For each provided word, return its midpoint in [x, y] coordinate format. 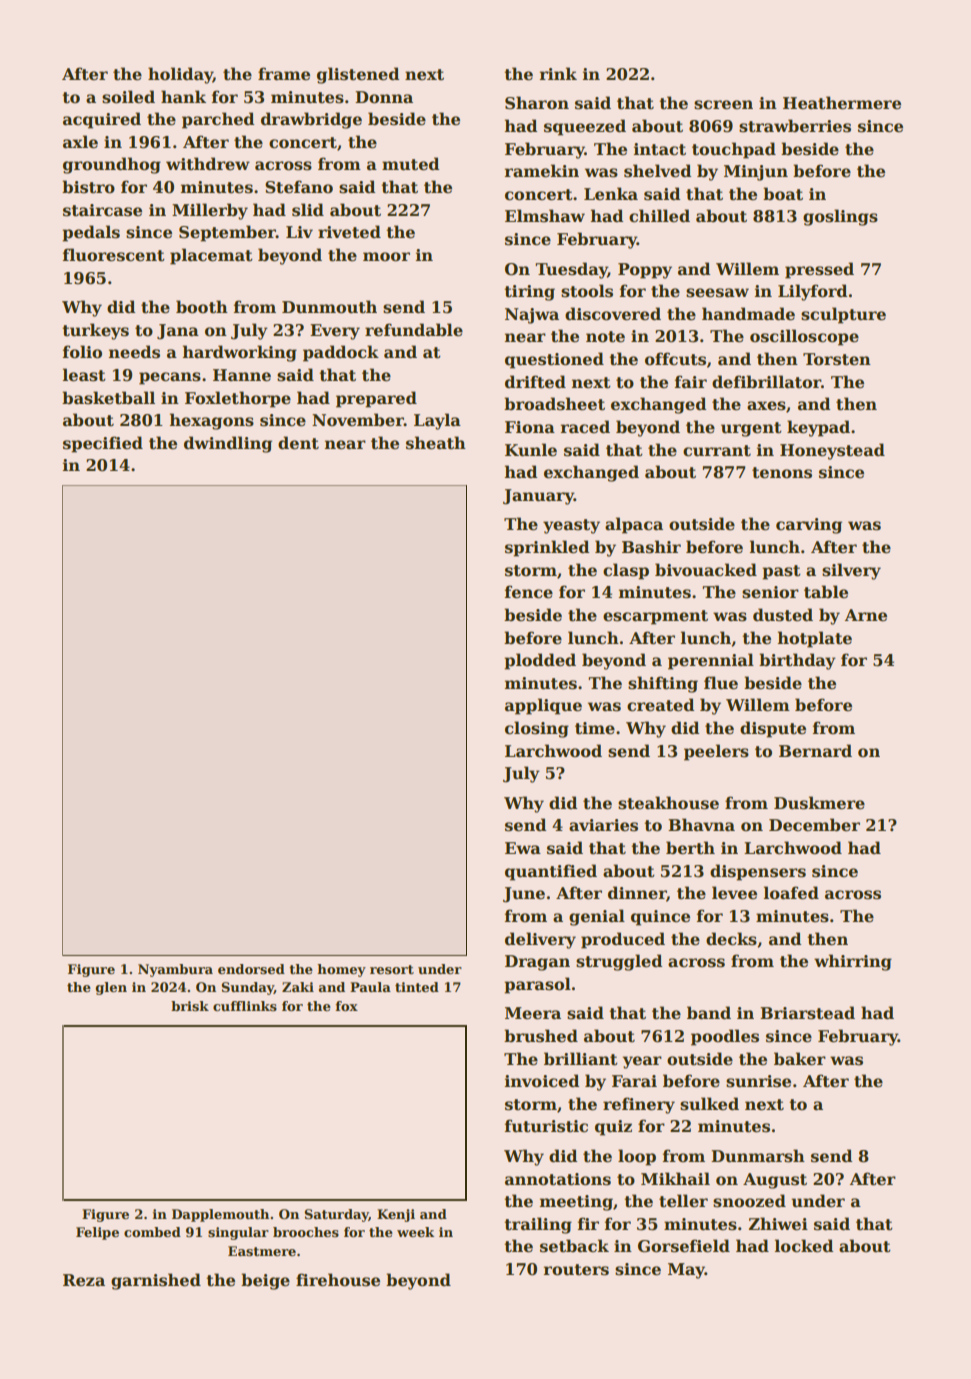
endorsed [251, 969]
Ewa [523, 848]
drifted [535, 382]
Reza [84, 1280]
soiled [128, 97]
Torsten [837, 359]
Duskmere [819, 803]
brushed [541, 1036]
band [709, 1013]
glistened [358, 75]
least [84, 375]
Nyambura [175, 970]
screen [723, 105]
